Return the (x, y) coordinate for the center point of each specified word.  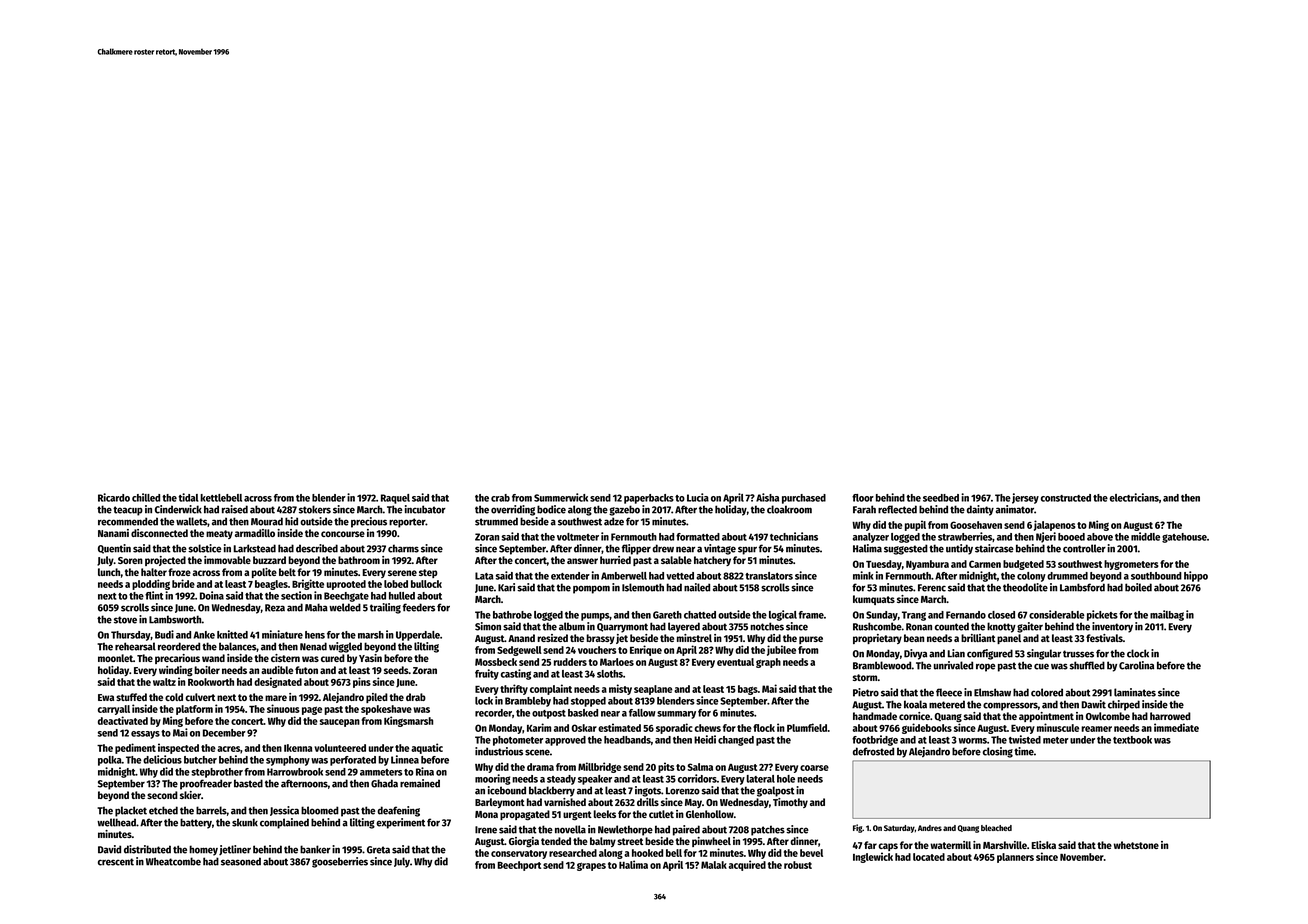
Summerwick (561, 497)
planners (1015, 858)
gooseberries (340, 862)
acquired (747, 865)
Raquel (395, 499)
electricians (1134, 497)
